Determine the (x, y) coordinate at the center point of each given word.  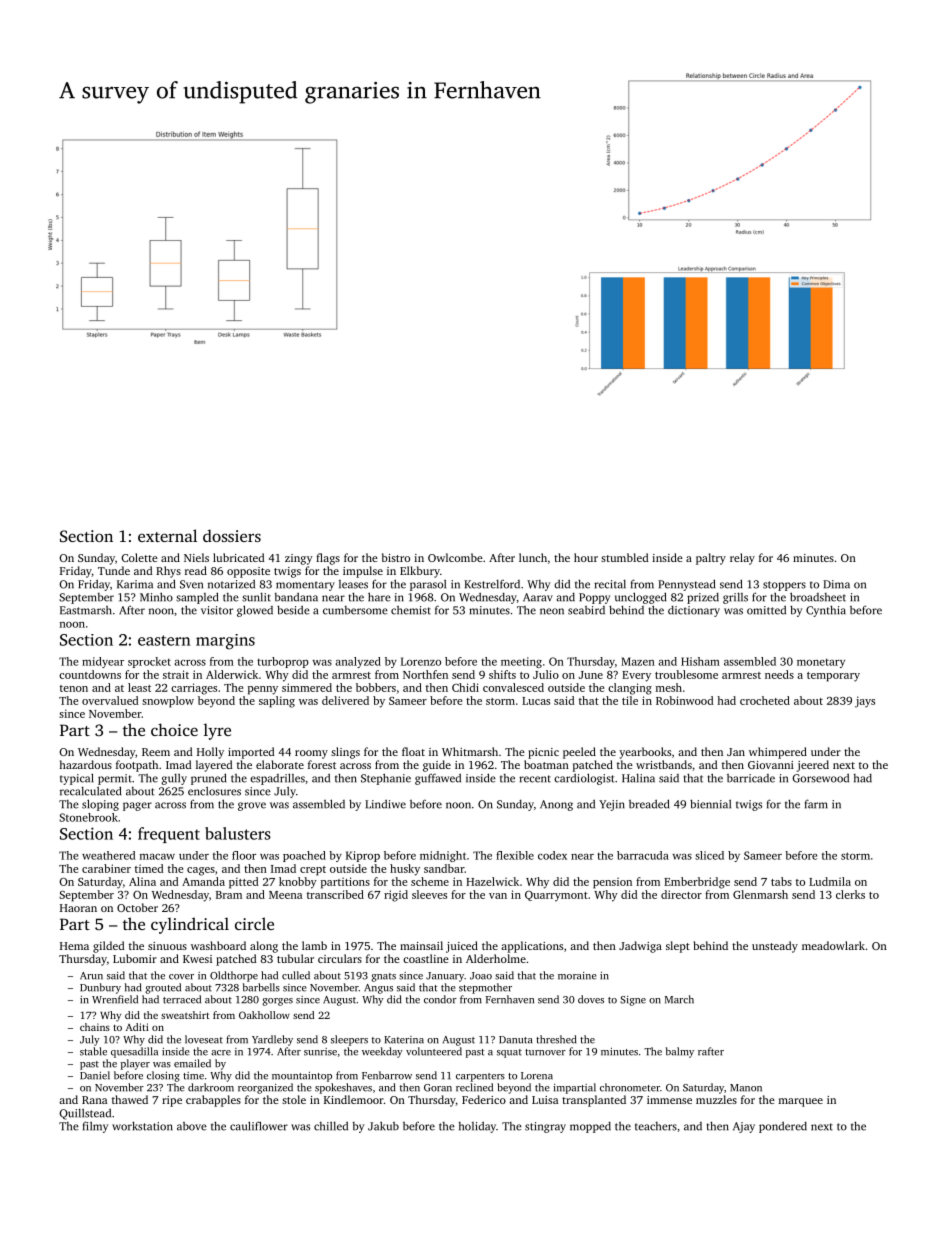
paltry (711, 559)
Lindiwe (385, 804)
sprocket (149, 662)
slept (678, 947)
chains (95, 1027)
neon (552, 611)
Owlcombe (455, 557)
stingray (545, 1127)
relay (742, 559)
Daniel (95, 1075)
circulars (340, 958)
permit (115, 779)
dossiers (232, 535)
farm (816, 804)
